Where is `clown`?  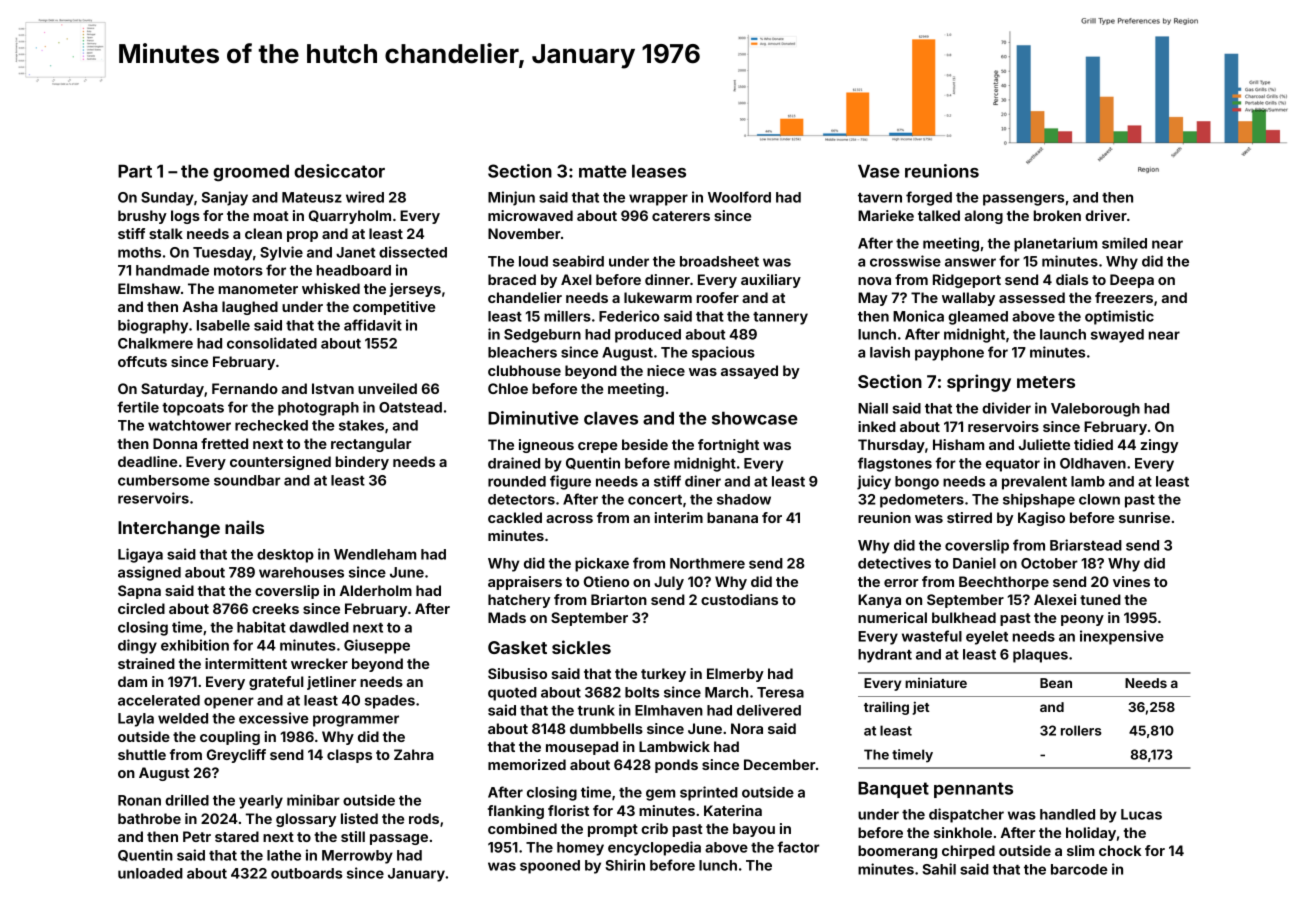
clown is located at coordinates (1099, 499).
